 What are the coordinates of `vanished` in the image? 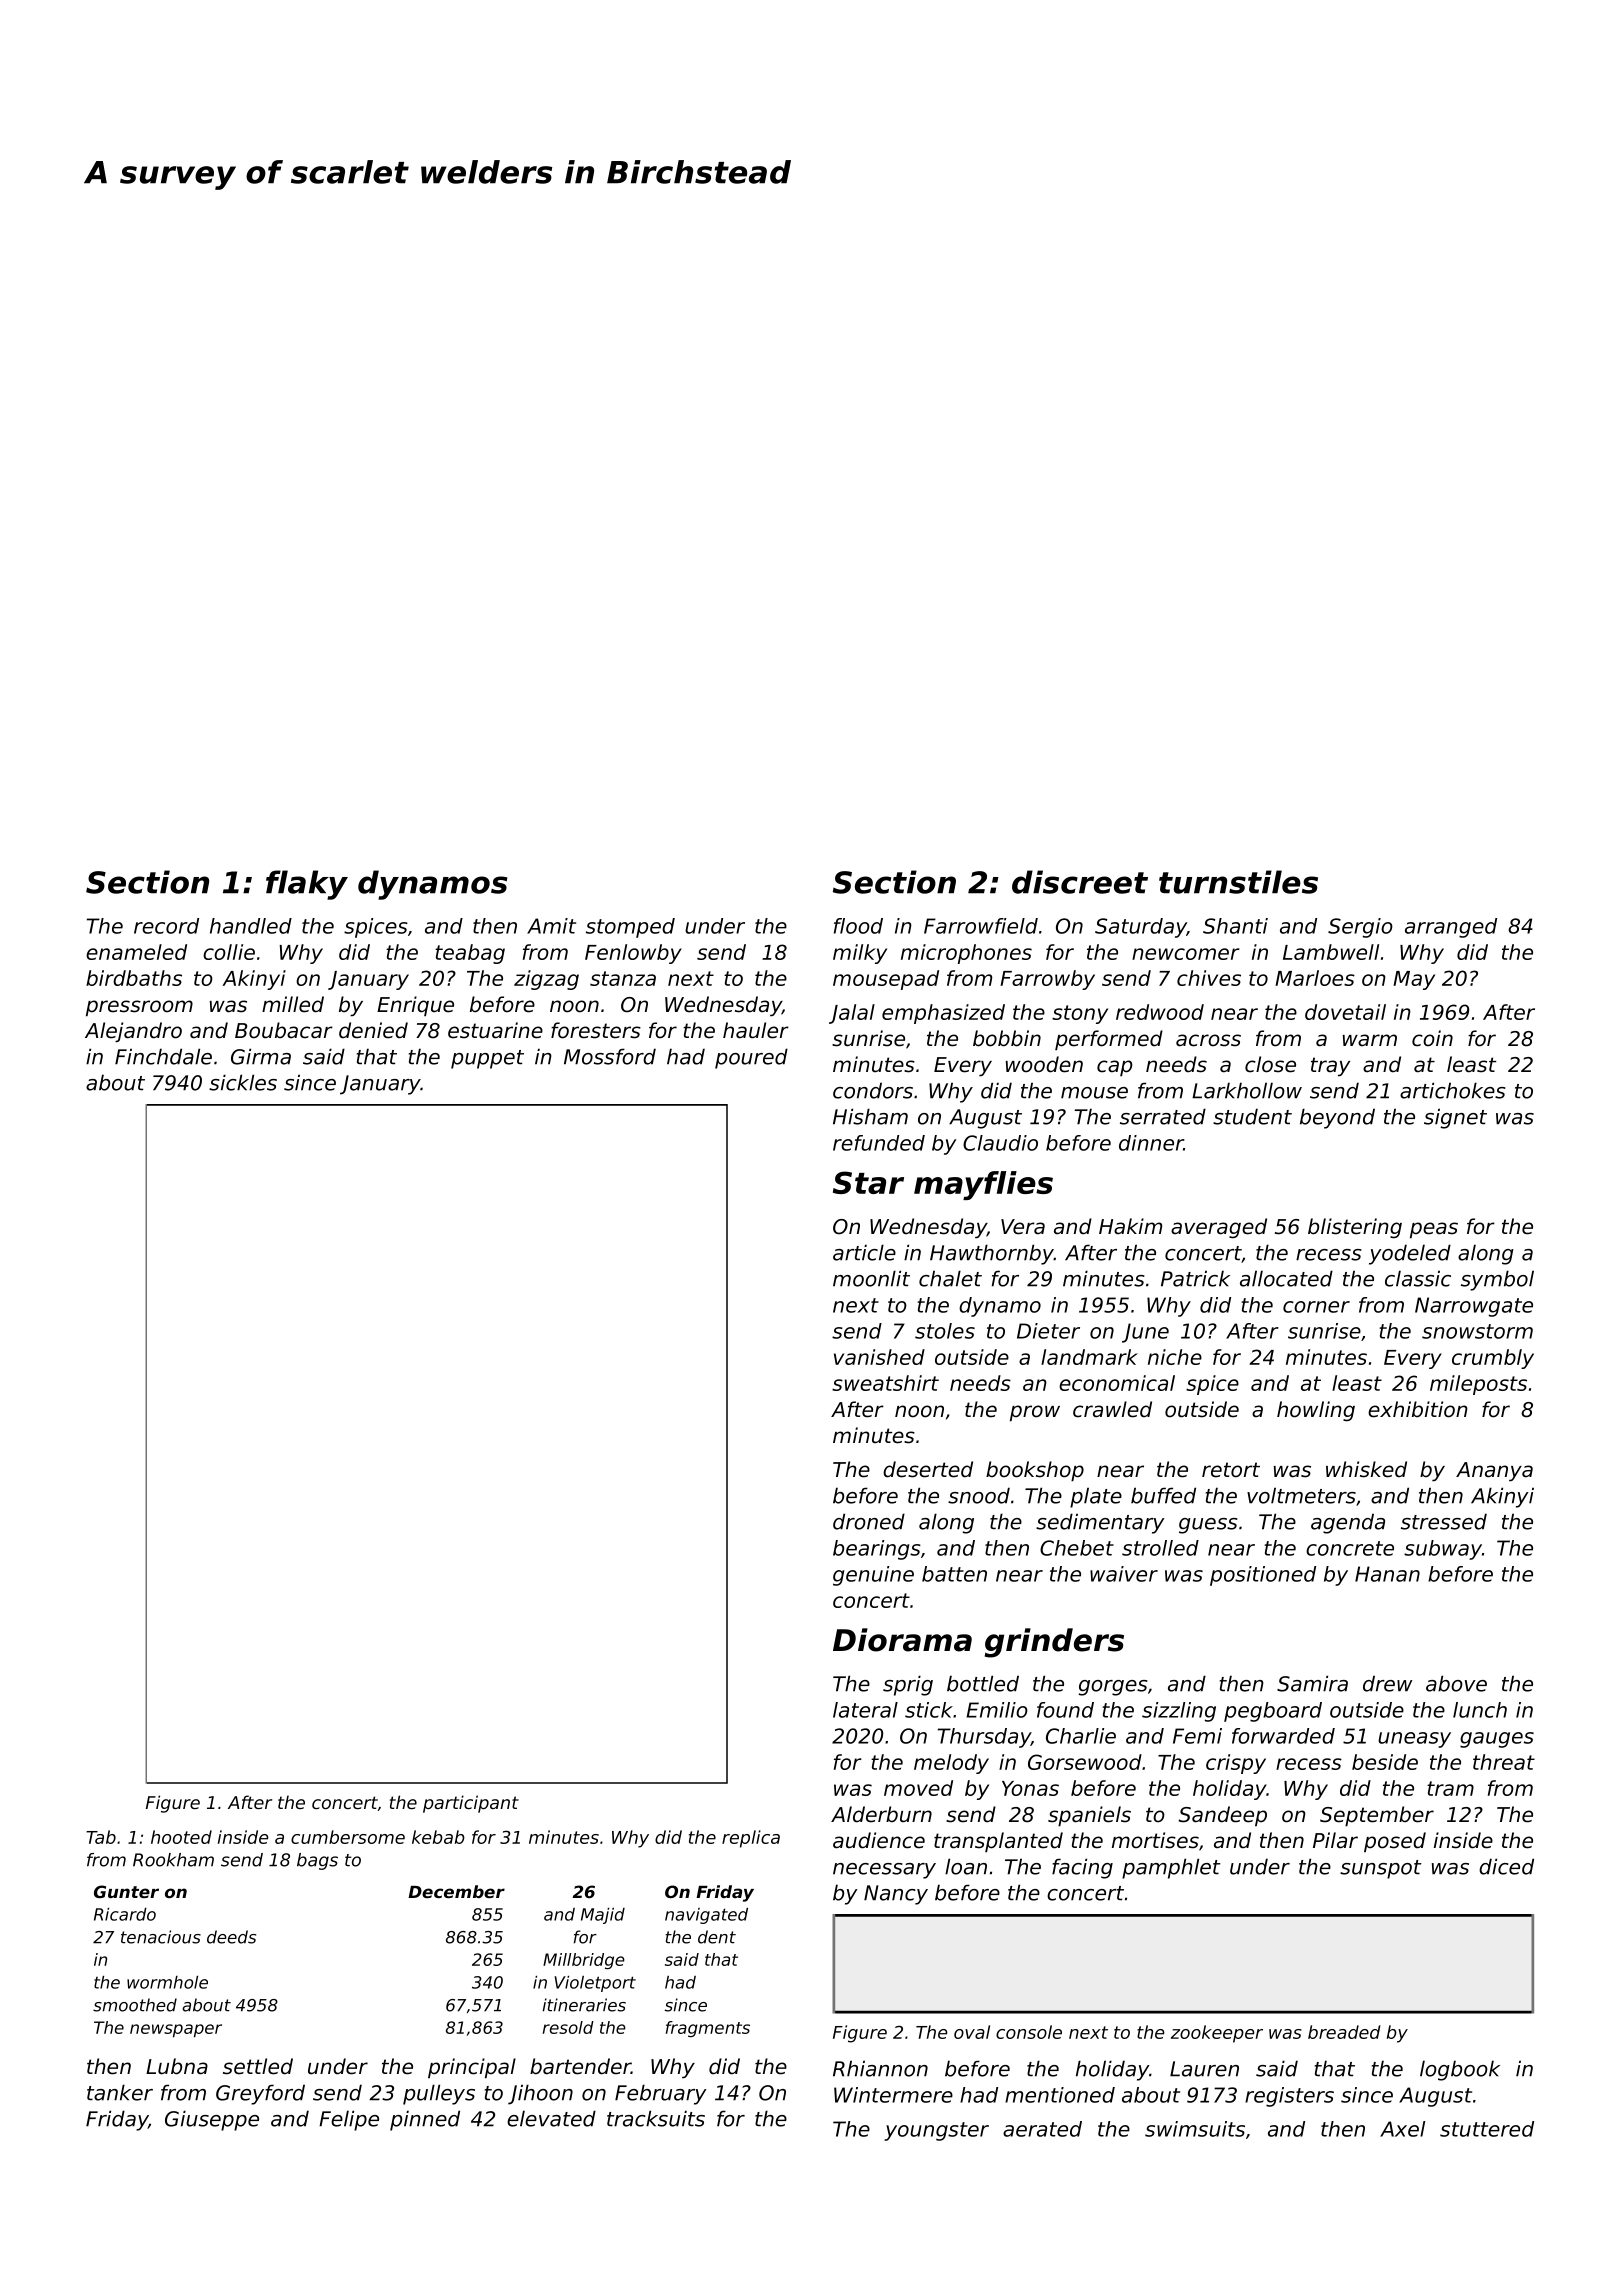 It's located at (879, 1357).
